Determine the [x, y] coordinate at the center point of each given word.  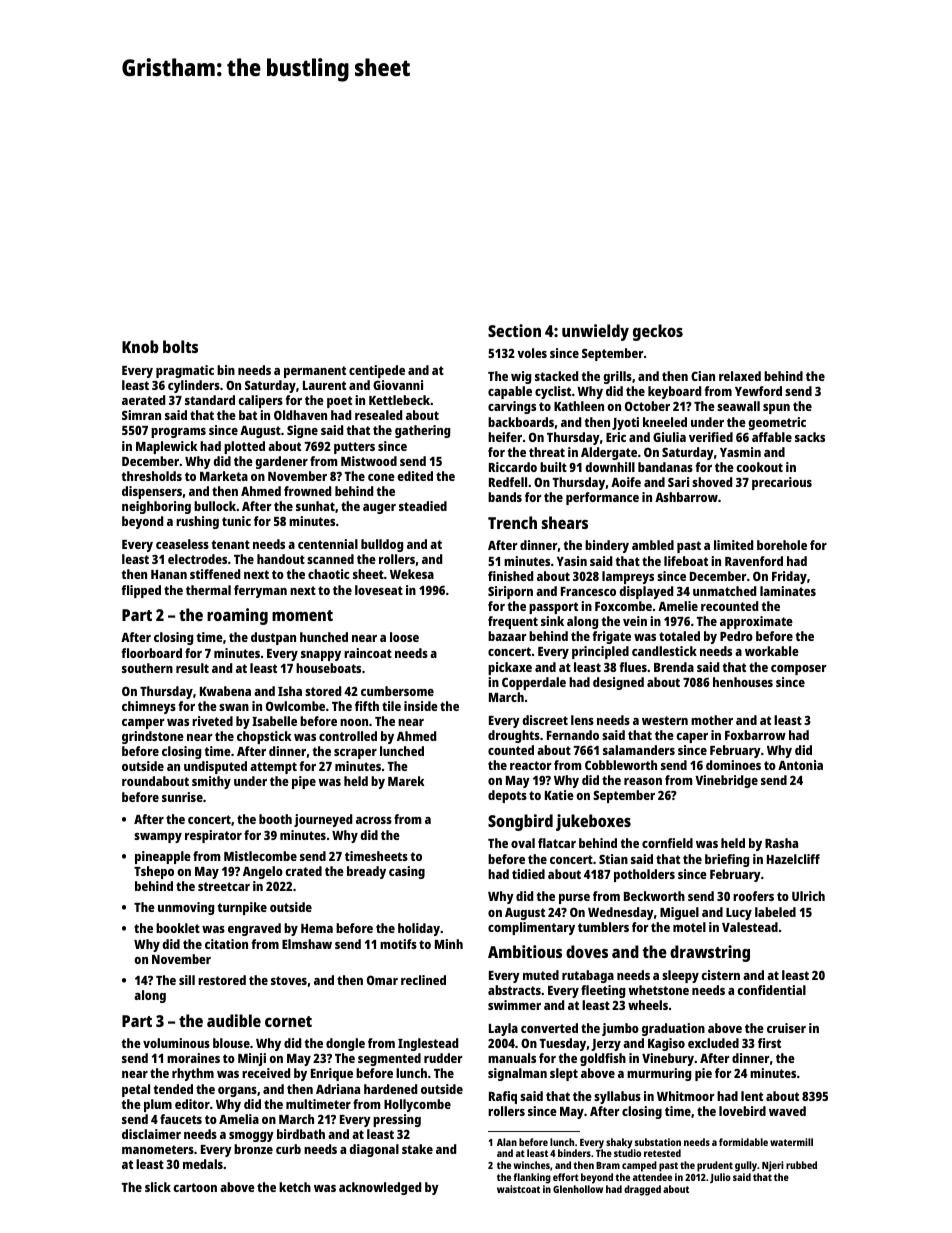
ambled [653, 545]
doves [587, 951]
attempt [273, 768]
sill [187, 980]
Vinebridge [726, 781]
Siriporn [510, 592]
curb [288, 1149]
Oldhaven [300, 415]
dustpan [273, 638]
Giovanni [398, 385]
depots [507, 796]
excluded [713, 1043]
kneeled [665, 422]
